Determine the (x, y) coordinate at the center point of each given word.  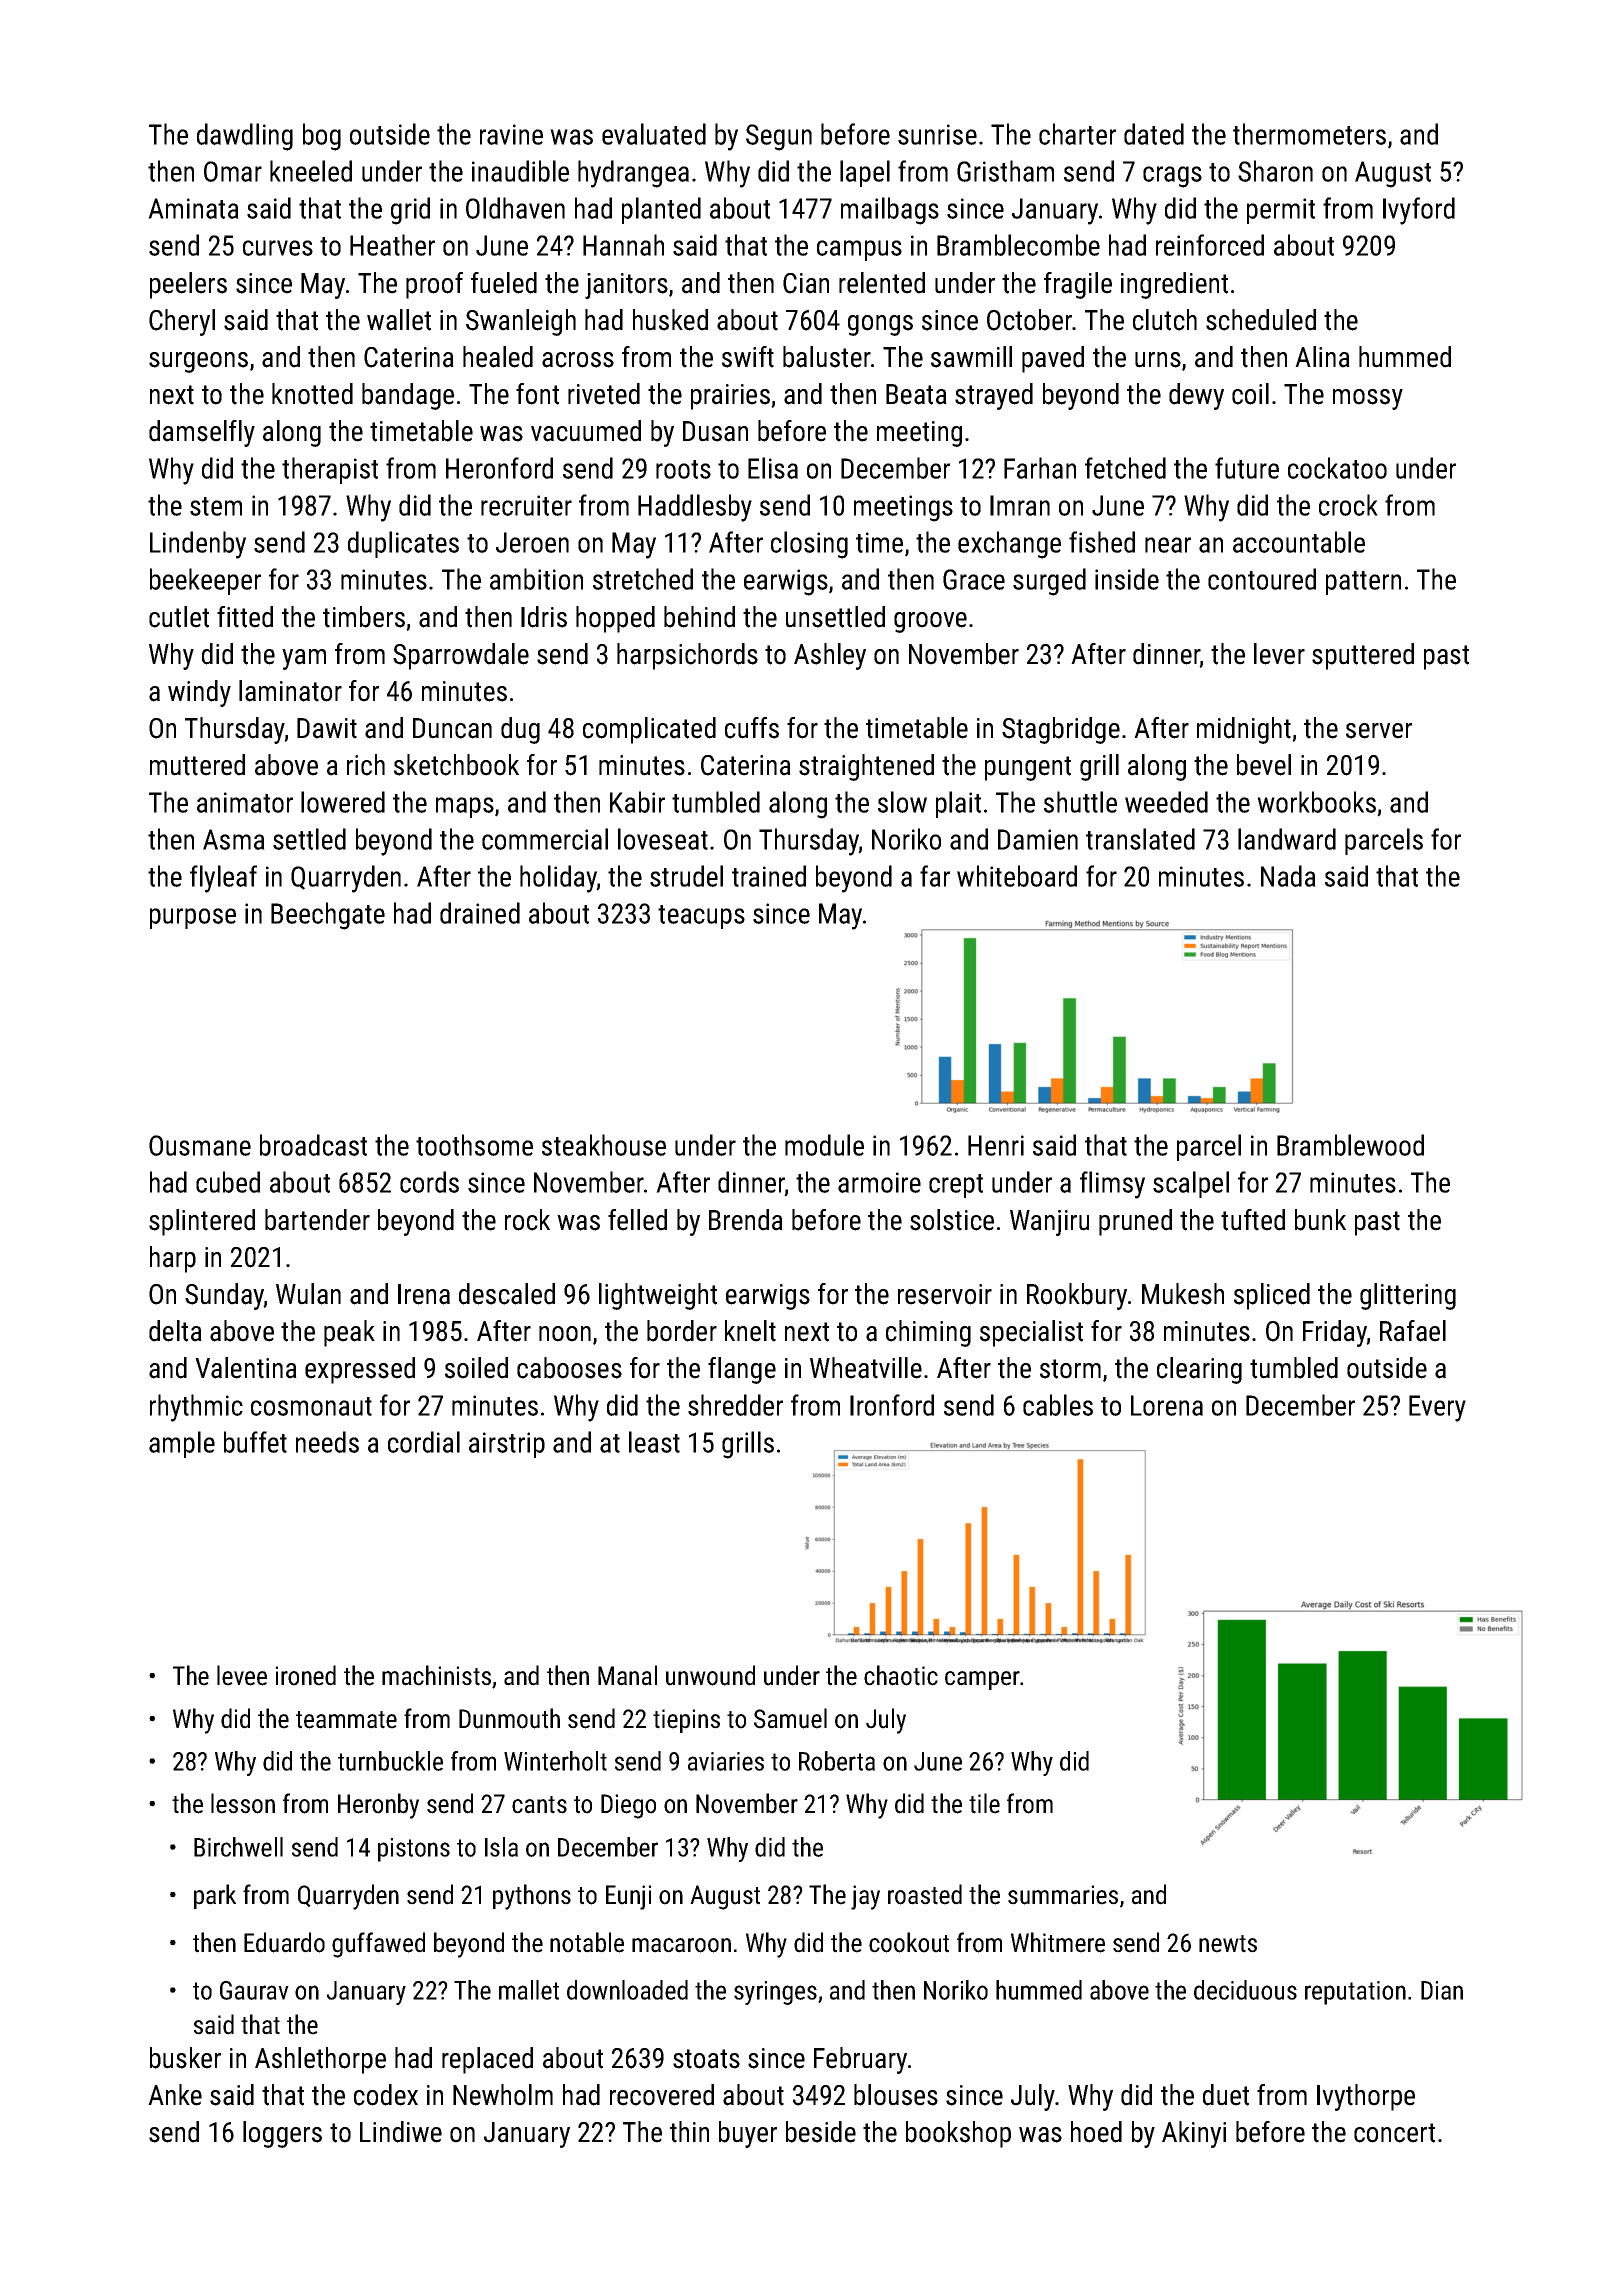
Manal (627, 1675)
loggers (282, 2134)
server (1379, 731)
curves (278, 248)
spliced (1272, 1296)
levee (242, 1675)
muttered (197, 765)
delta (175, 1331)
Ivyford (1419, 211)
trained (769, 876)
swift (748, 357)
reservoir (945, 1294)
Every (1437, 1408)
